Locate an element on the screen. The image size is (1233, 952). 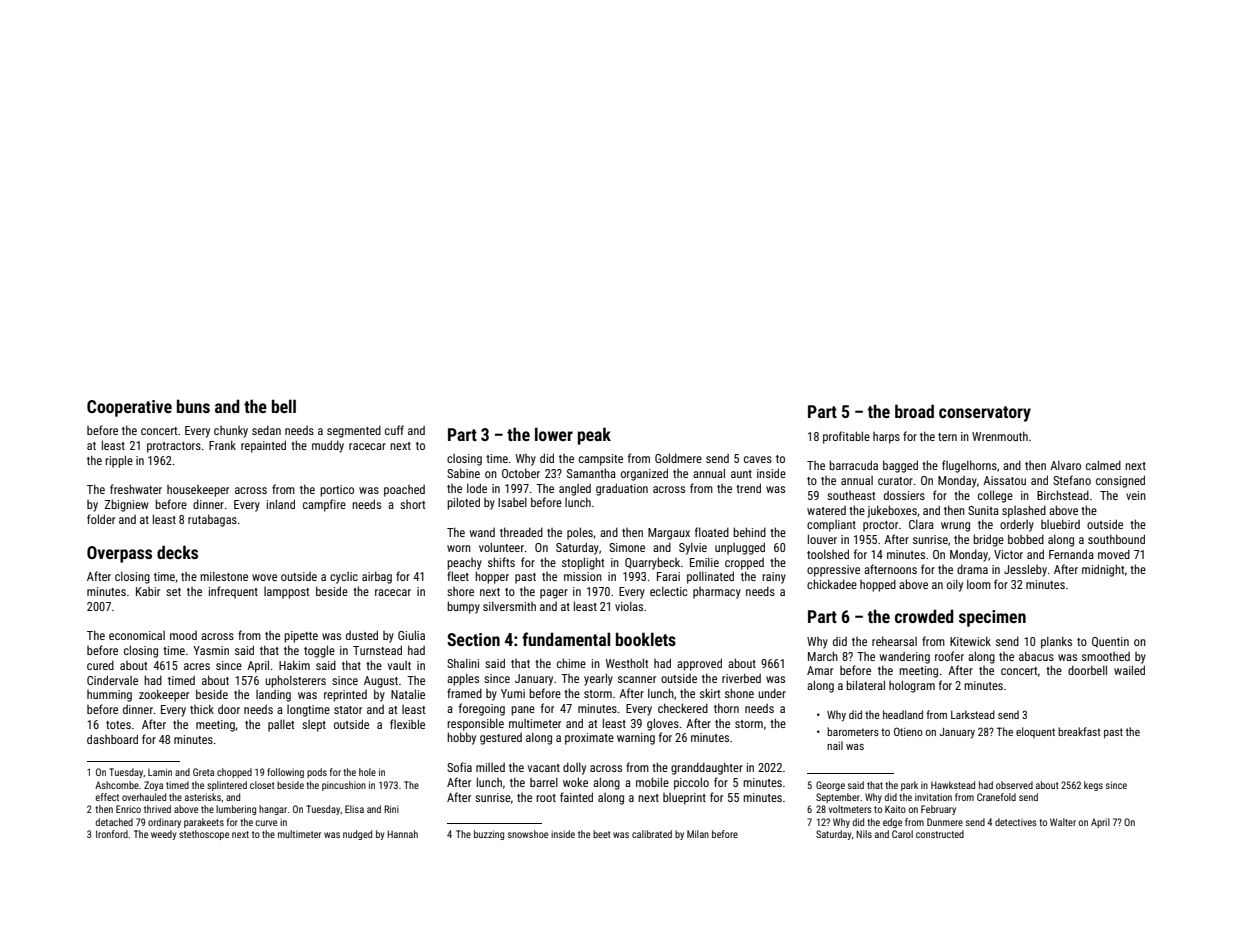
toggle is located at coordinates (319, 651).
